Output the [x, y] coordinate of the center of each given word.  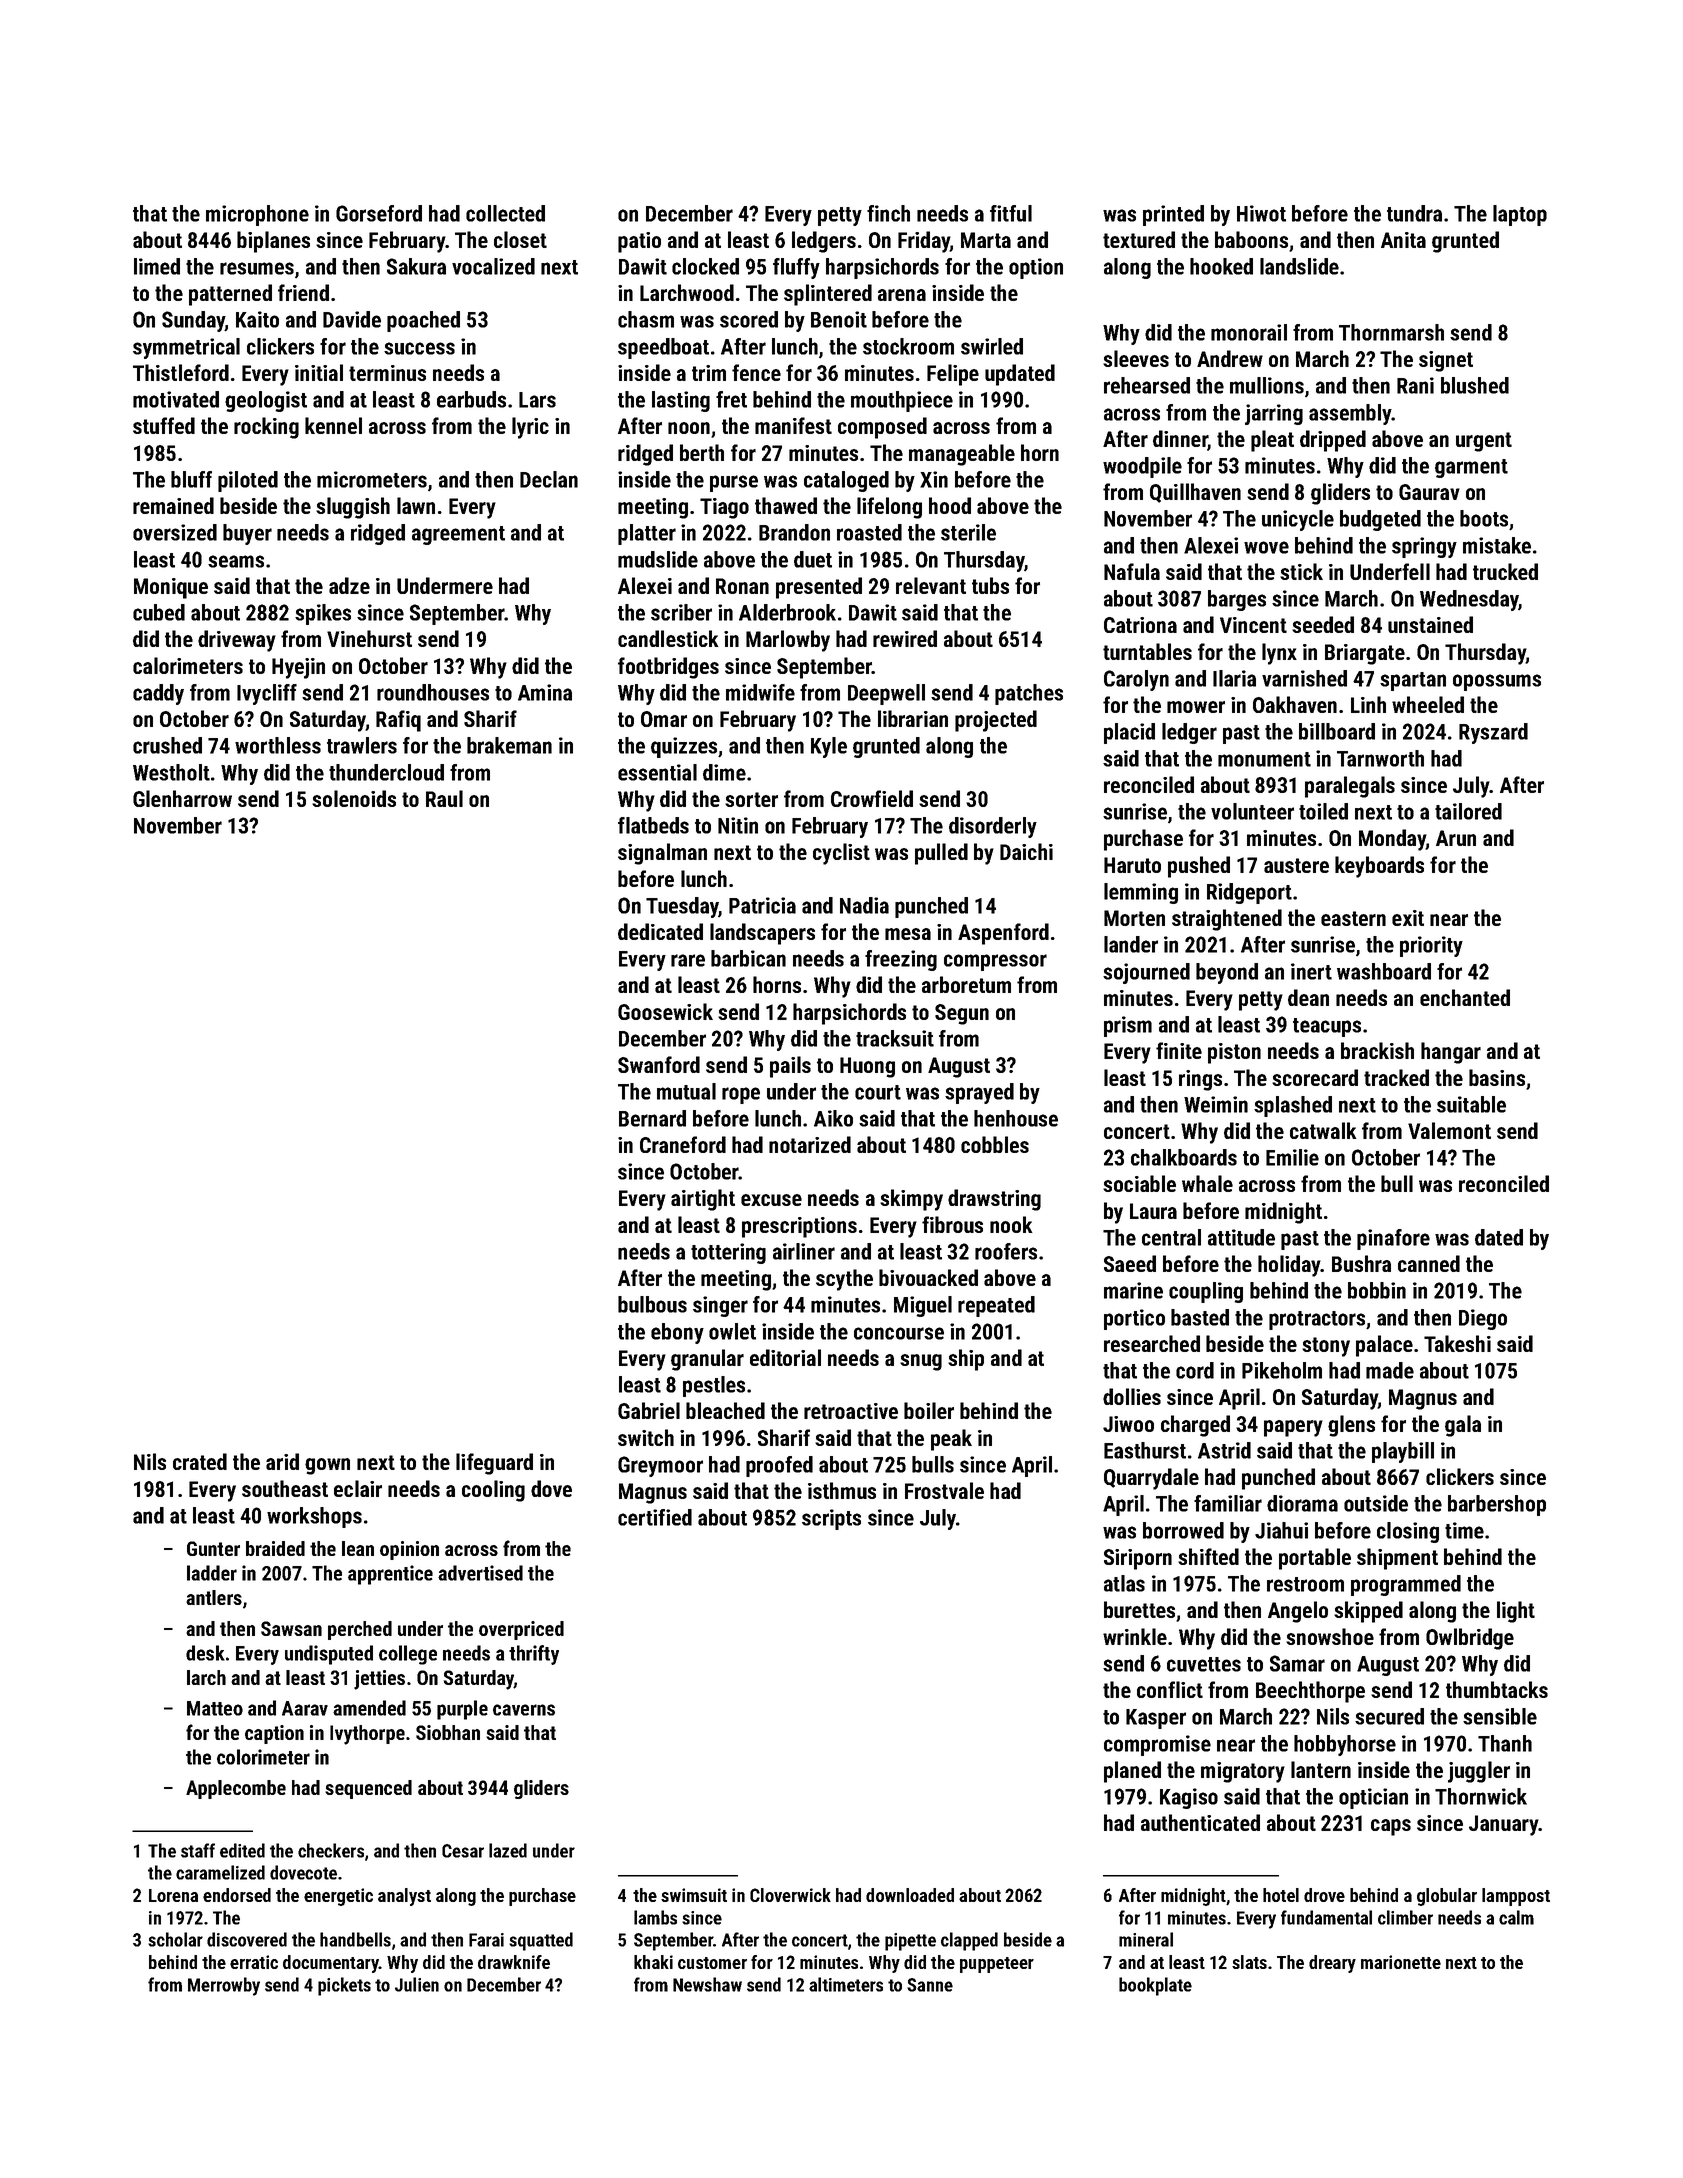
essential [657, 772]
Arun [1456, 838]
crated [200, 1461]
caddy [158, 694]
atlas [1124, 1583]
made [1390, 1370]
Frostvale [944, 1490]
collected [505, 213]
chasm [646, 319]
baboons [1251, 239]
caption [274, 1734]
